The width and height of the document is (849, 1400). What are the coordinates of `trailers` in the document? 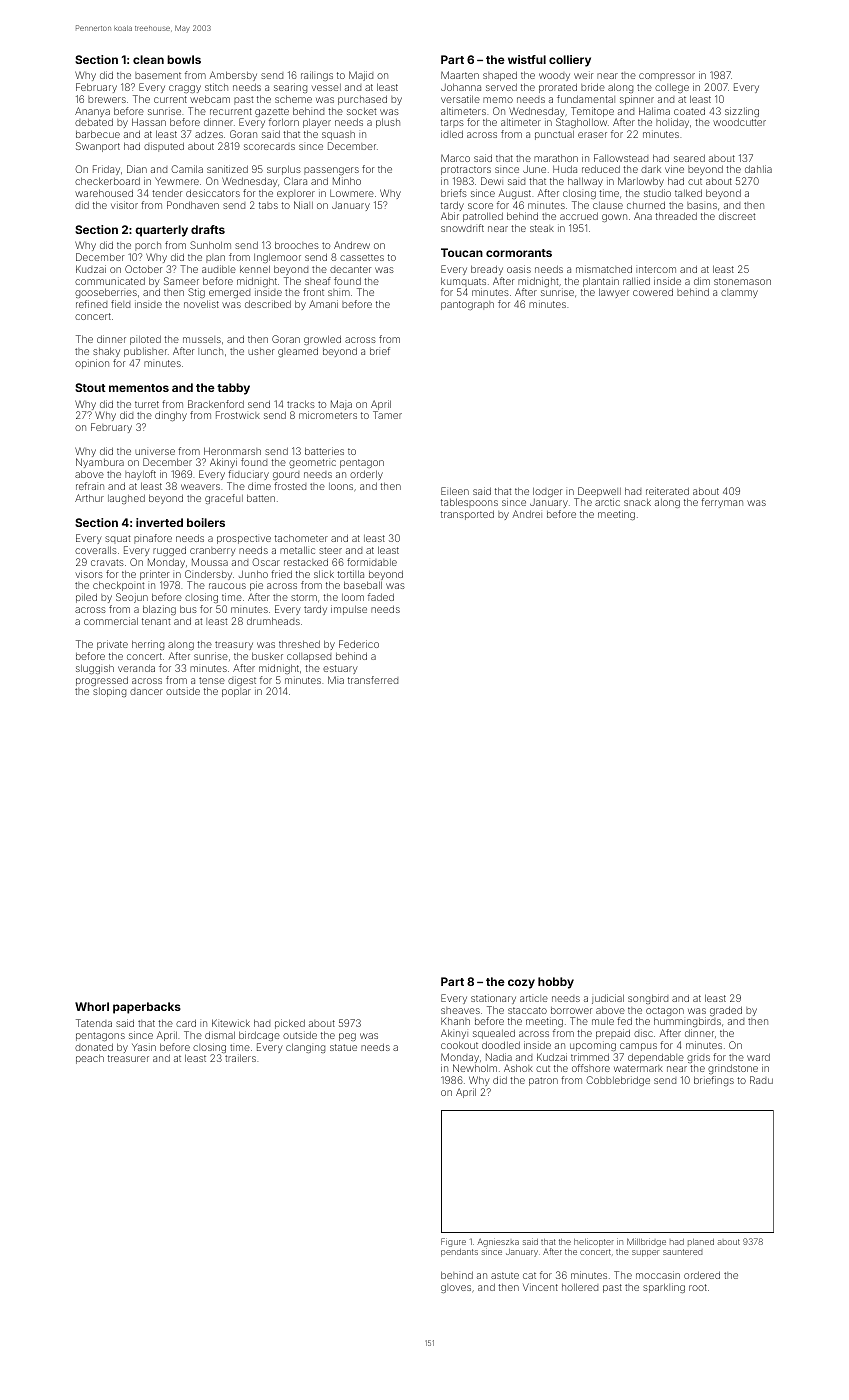 It's located at (240, 1058).
